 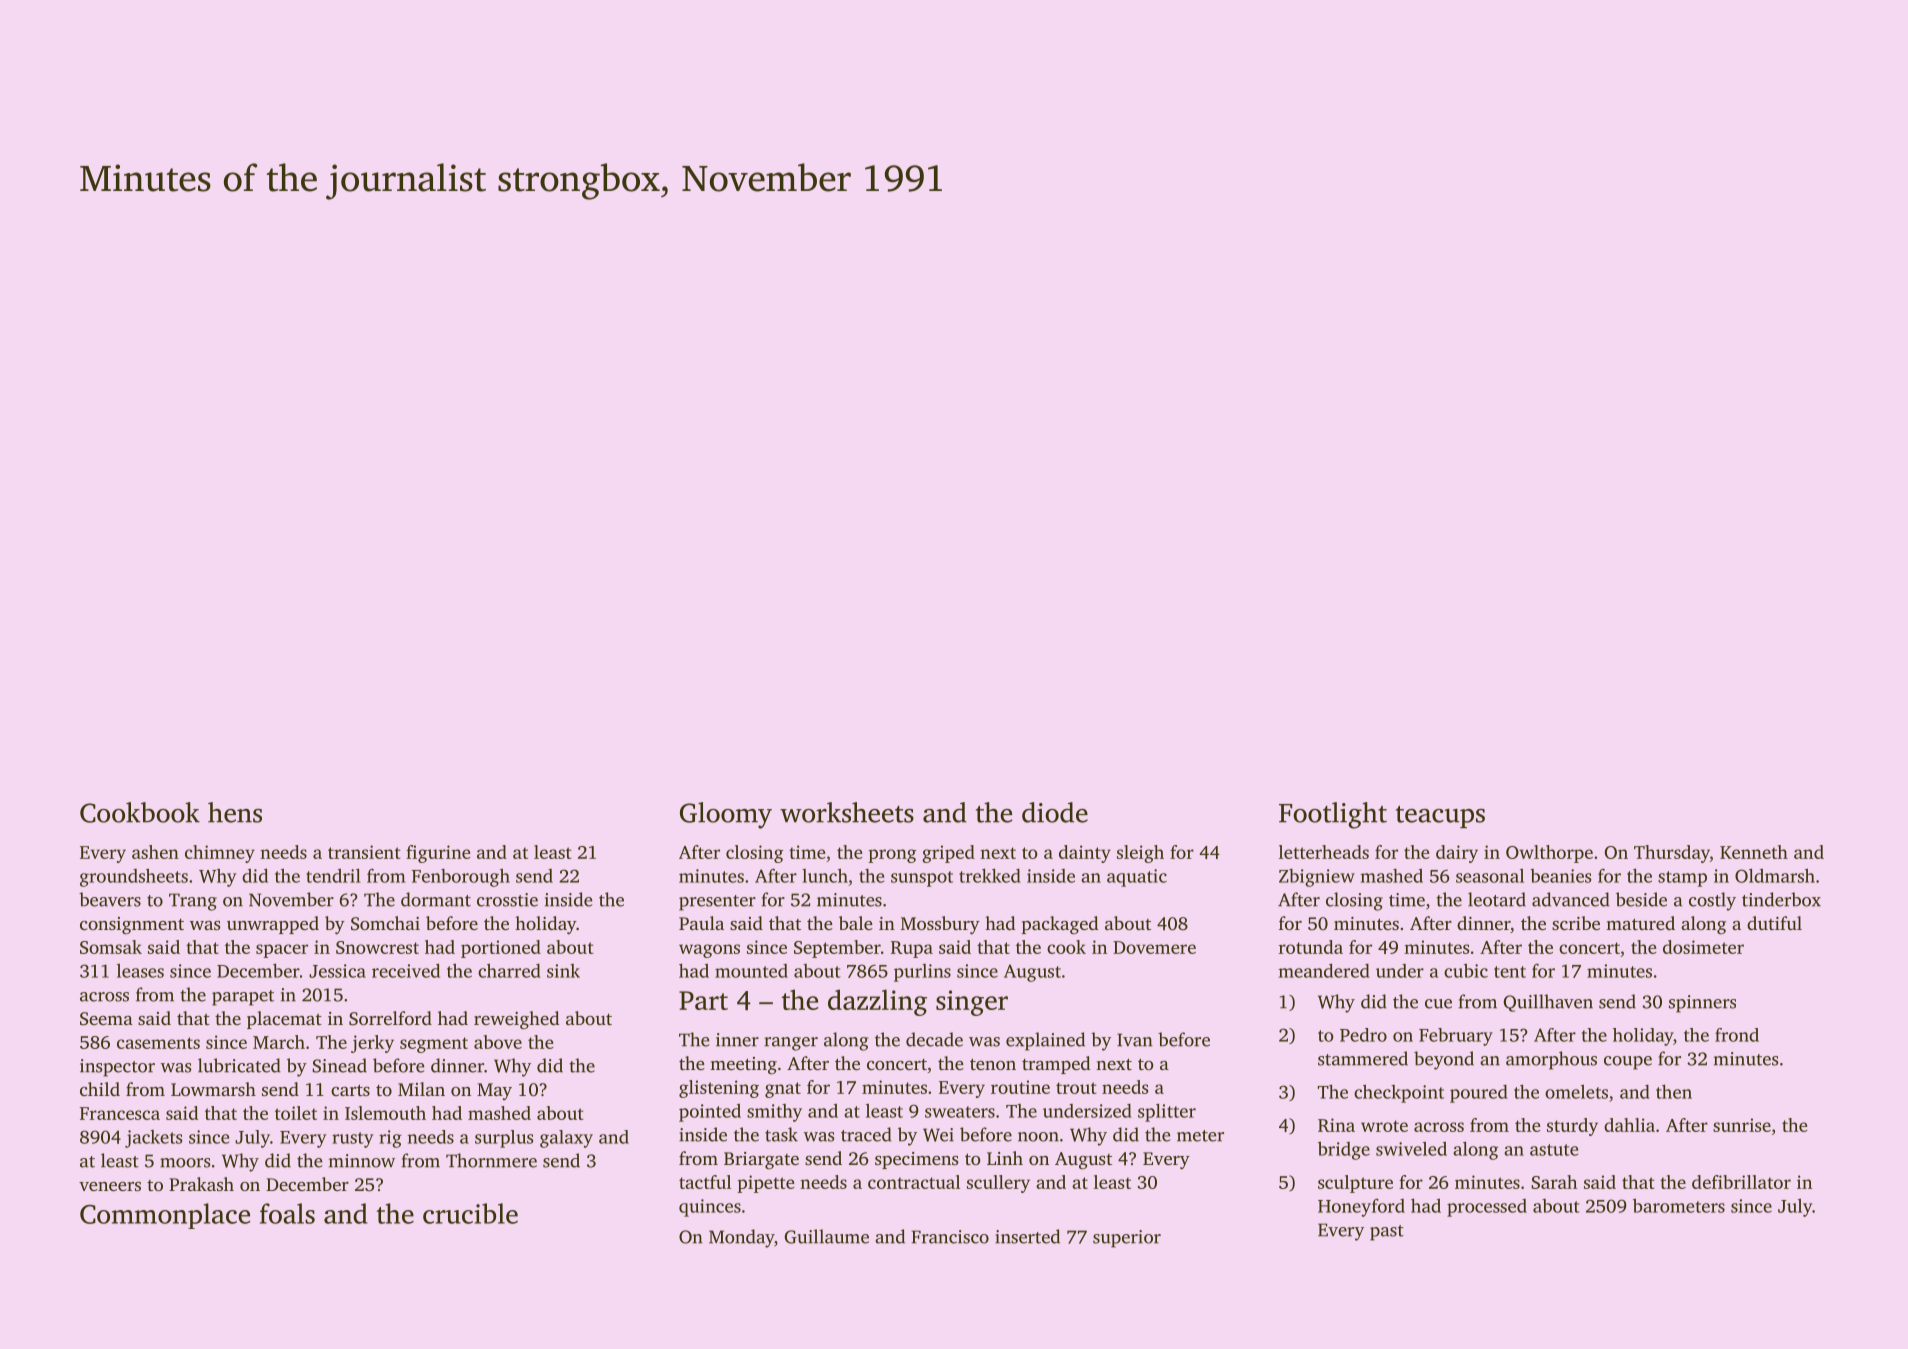 I want to click on jackets, so click(x=153, y=1139).
